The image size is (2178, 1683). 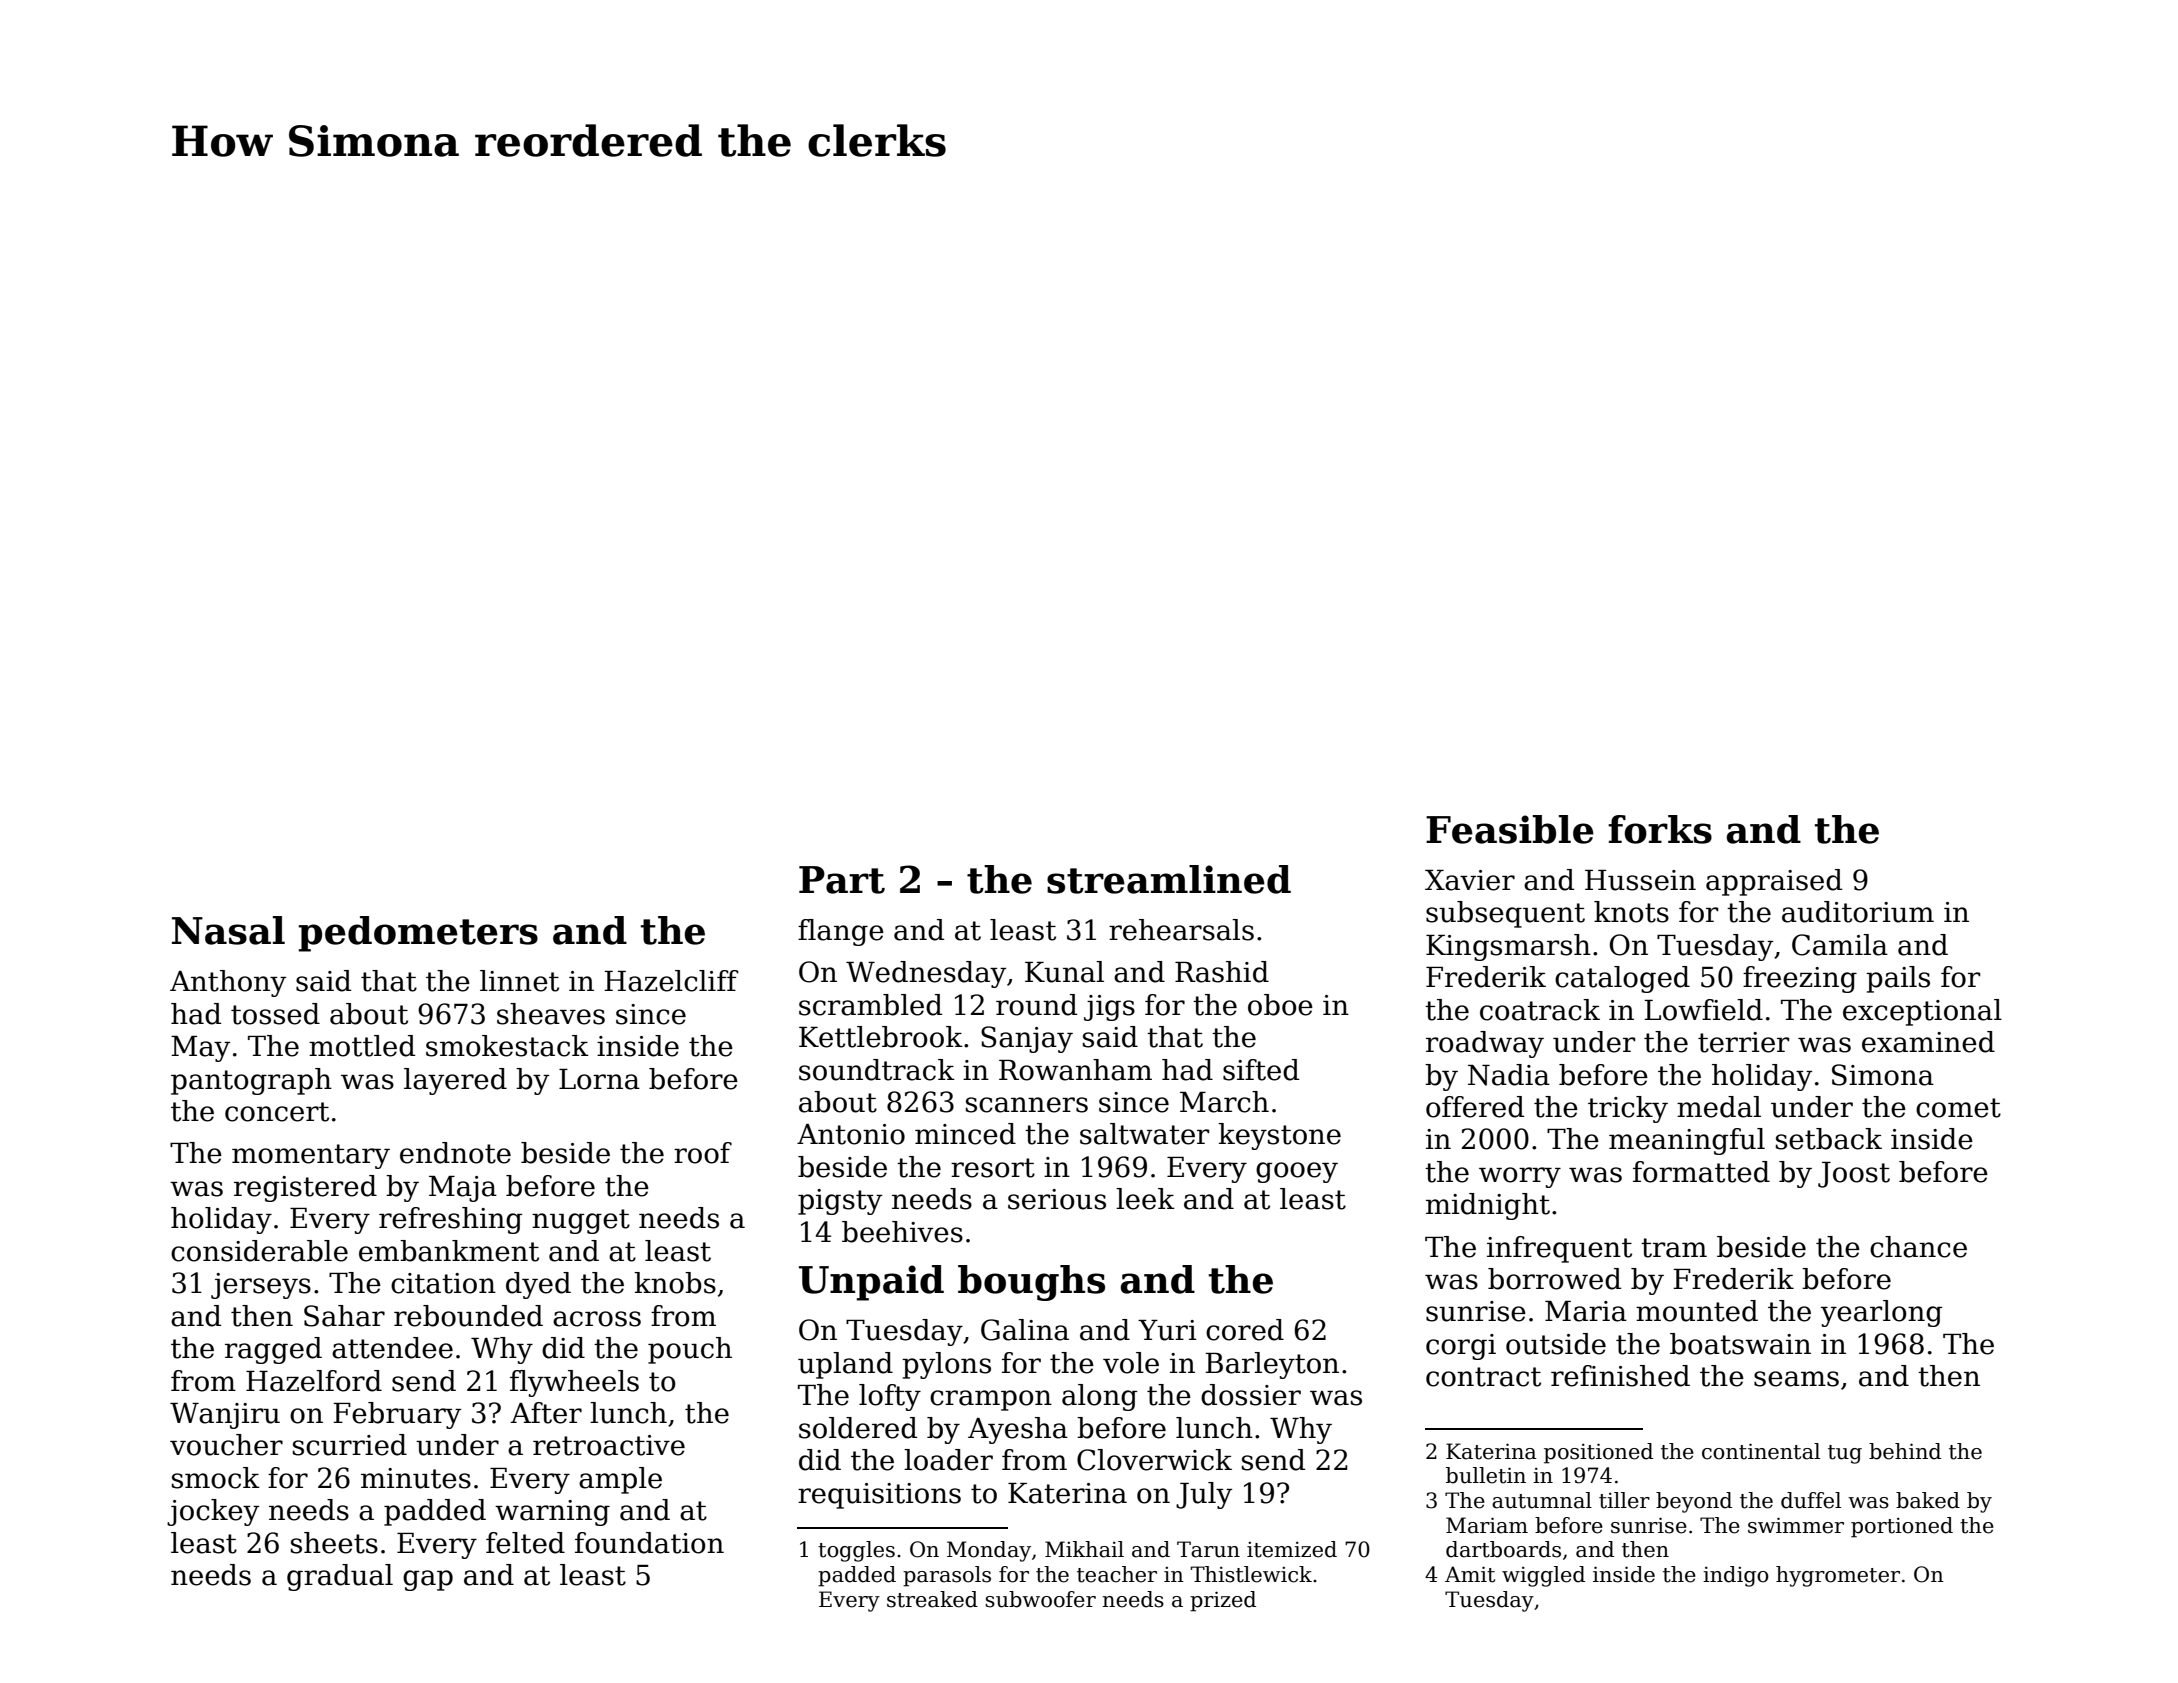 What do you see at coordinates (1740, 1344) in the document?
I see `boatswain` at bounding box center [1740, 1344].
